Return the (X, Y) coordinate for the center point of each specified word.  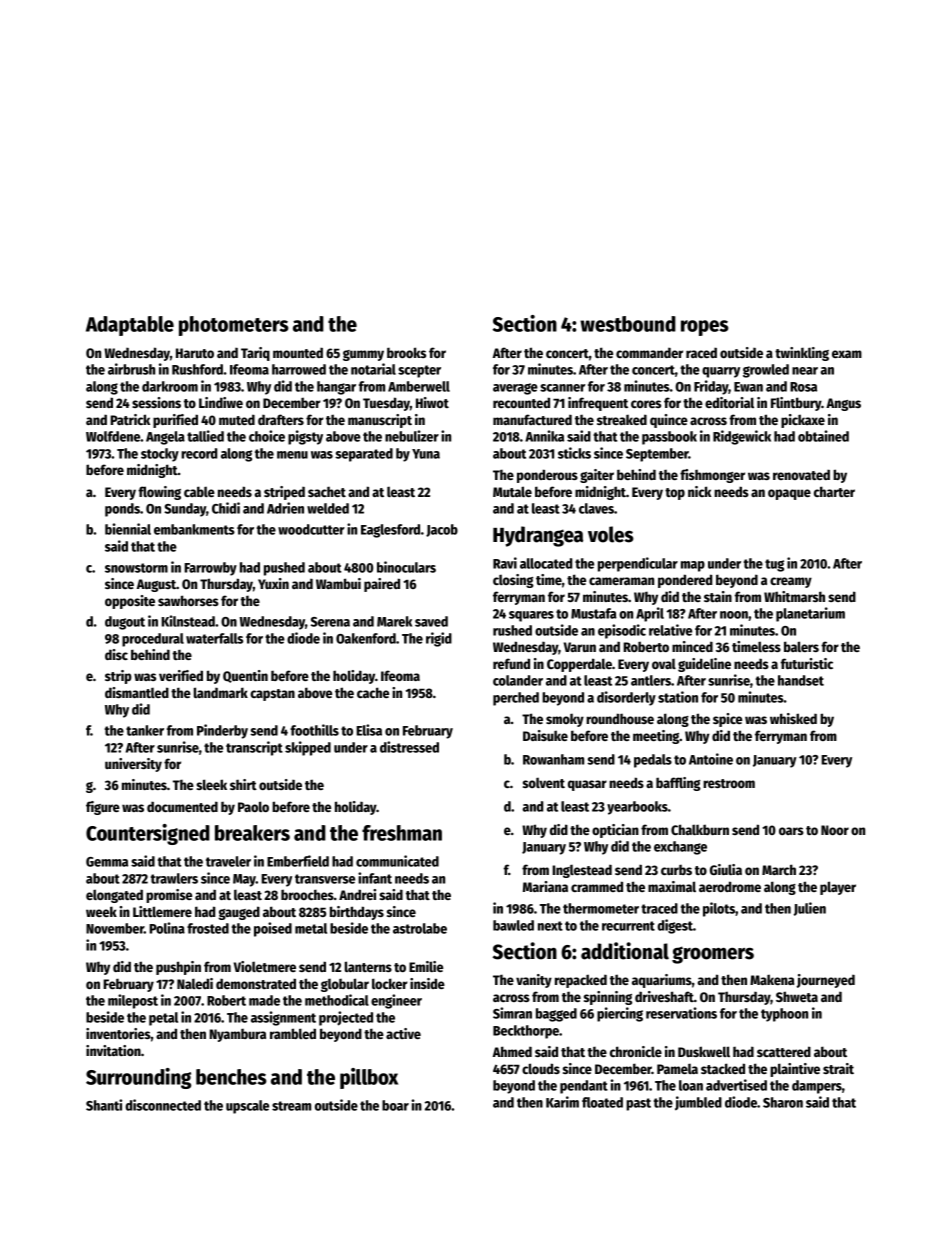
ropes (705, 328)
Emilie (426, 966)
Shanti (104, 1105)
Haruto (195, 353)
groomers (713, 955)
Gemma (107, 862)
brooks (406, 352)
